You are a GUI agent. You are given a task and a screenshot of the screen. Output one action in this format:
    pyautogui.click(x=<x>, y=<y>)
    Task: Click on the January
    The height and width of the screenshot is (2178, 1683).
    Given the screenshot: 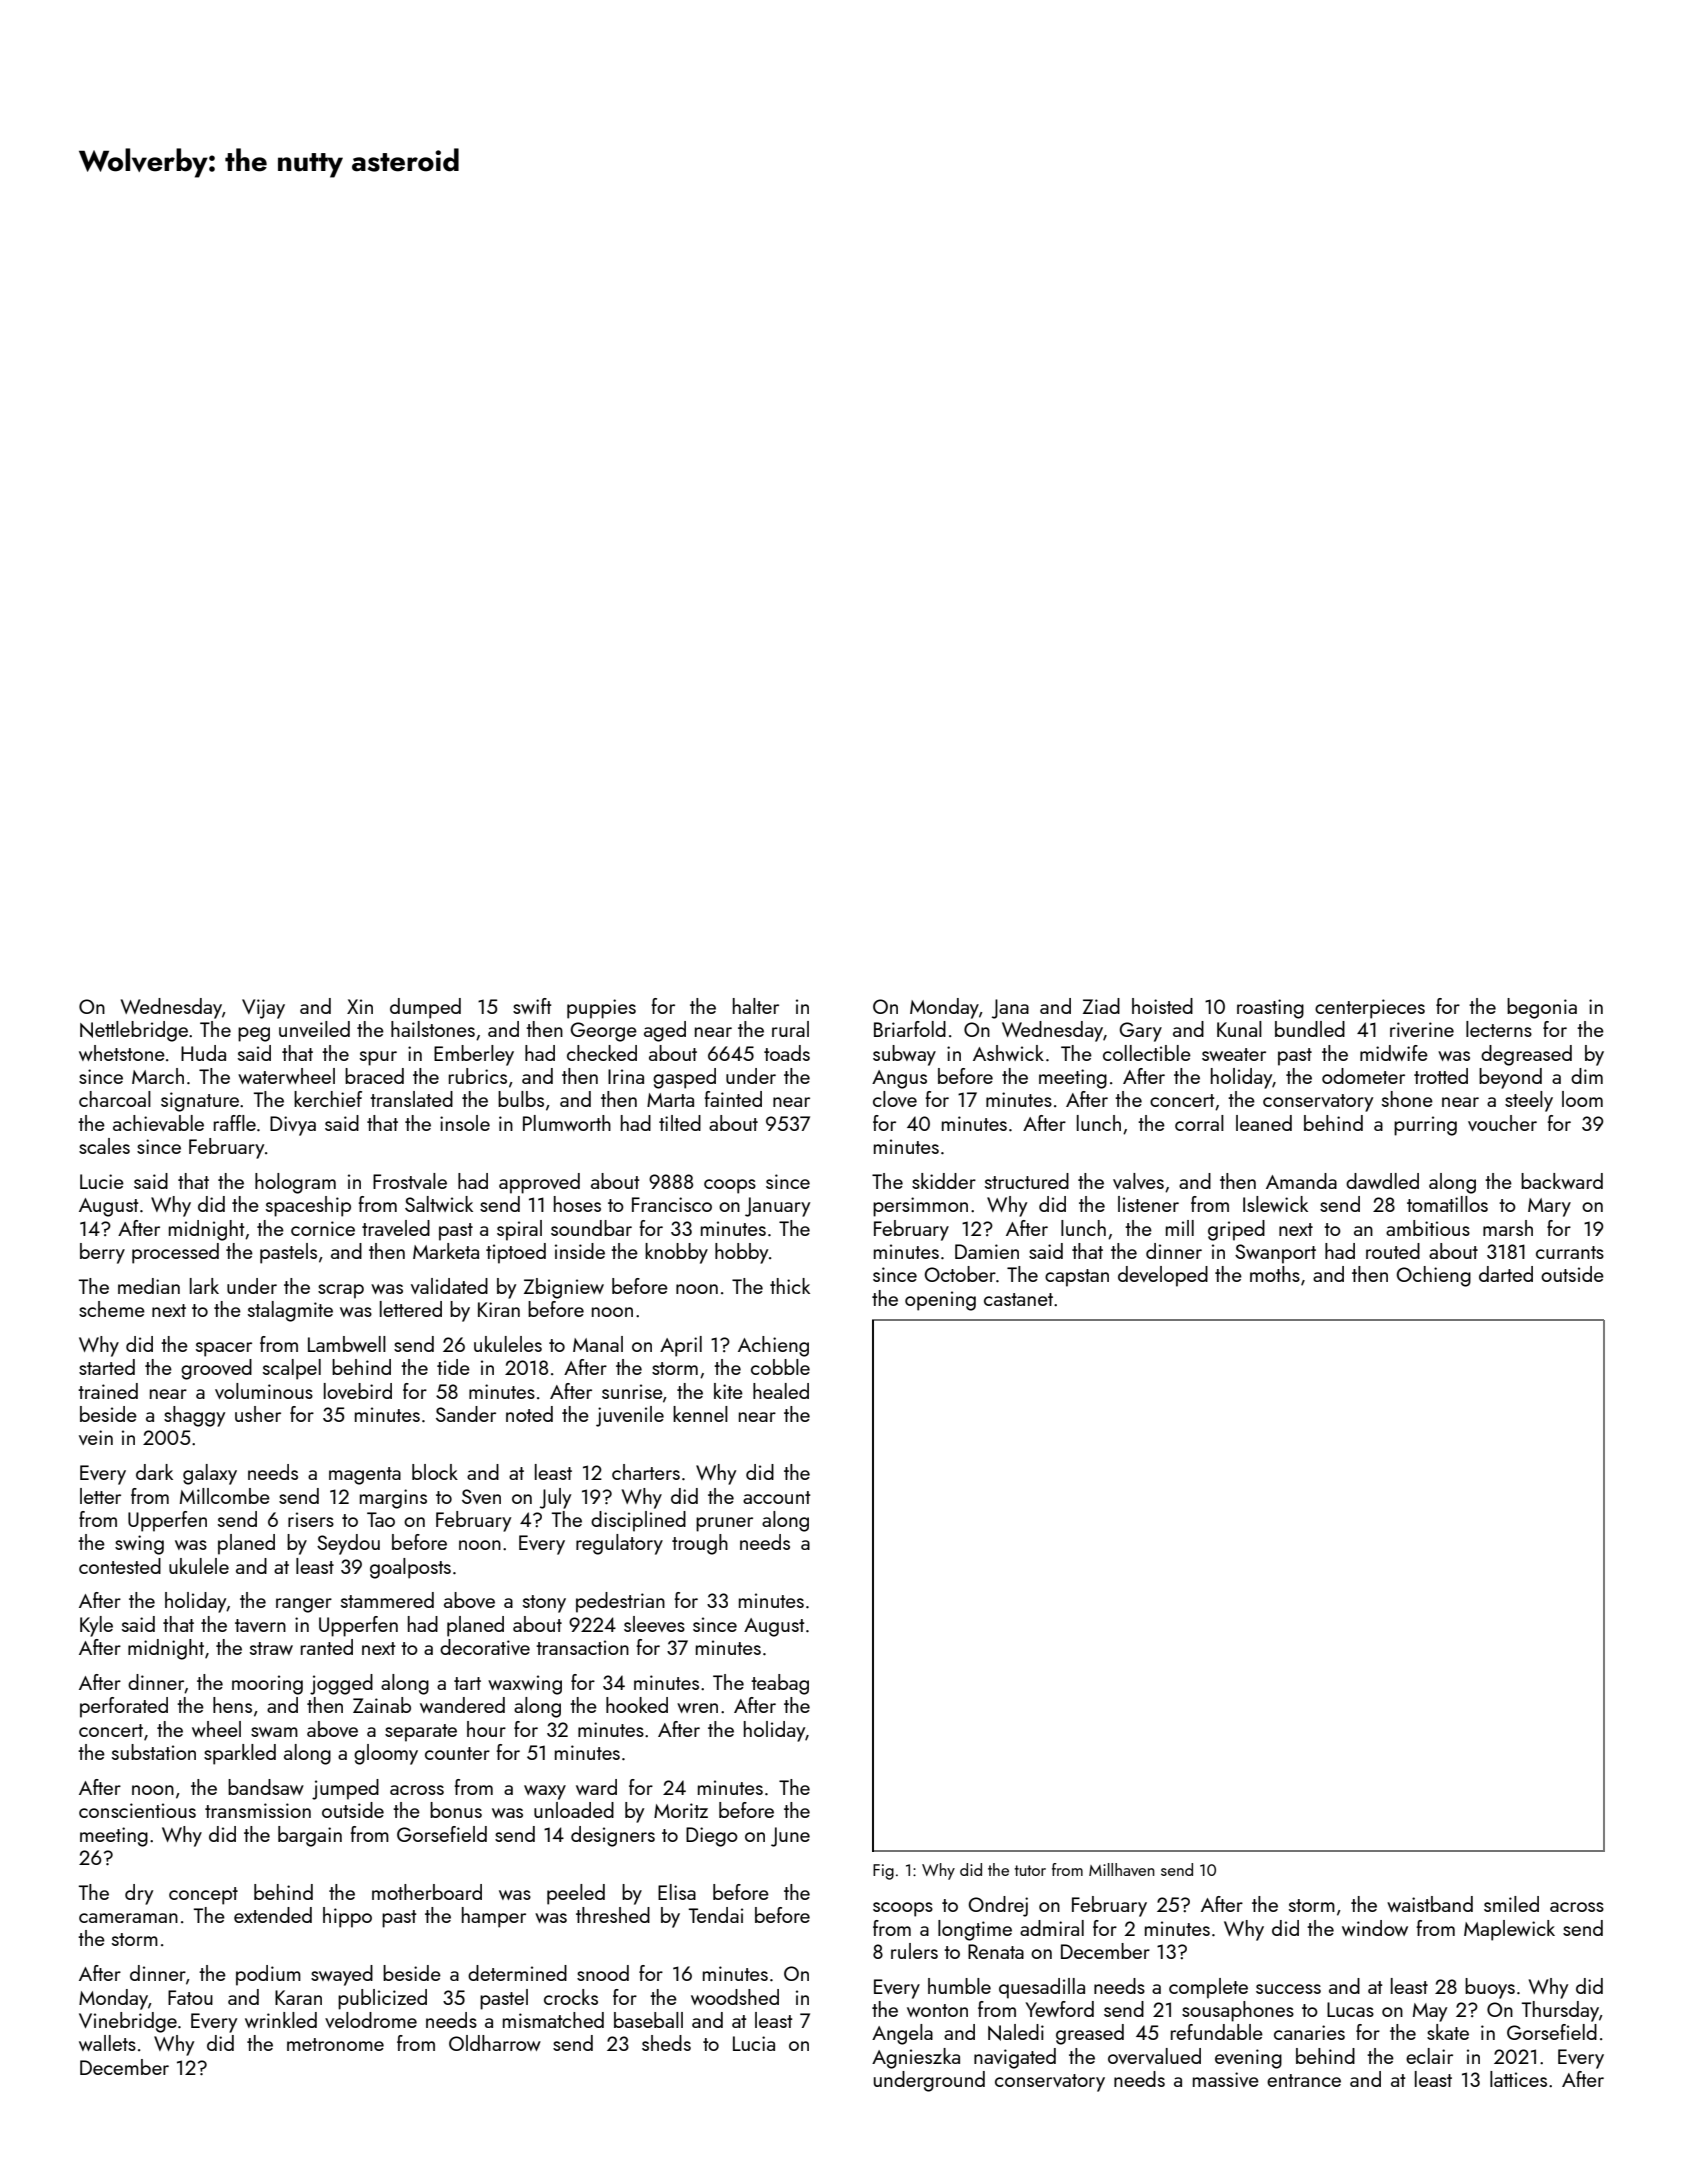 What is the action you would take?
    pyautogui.click(x=777, y=1207)
